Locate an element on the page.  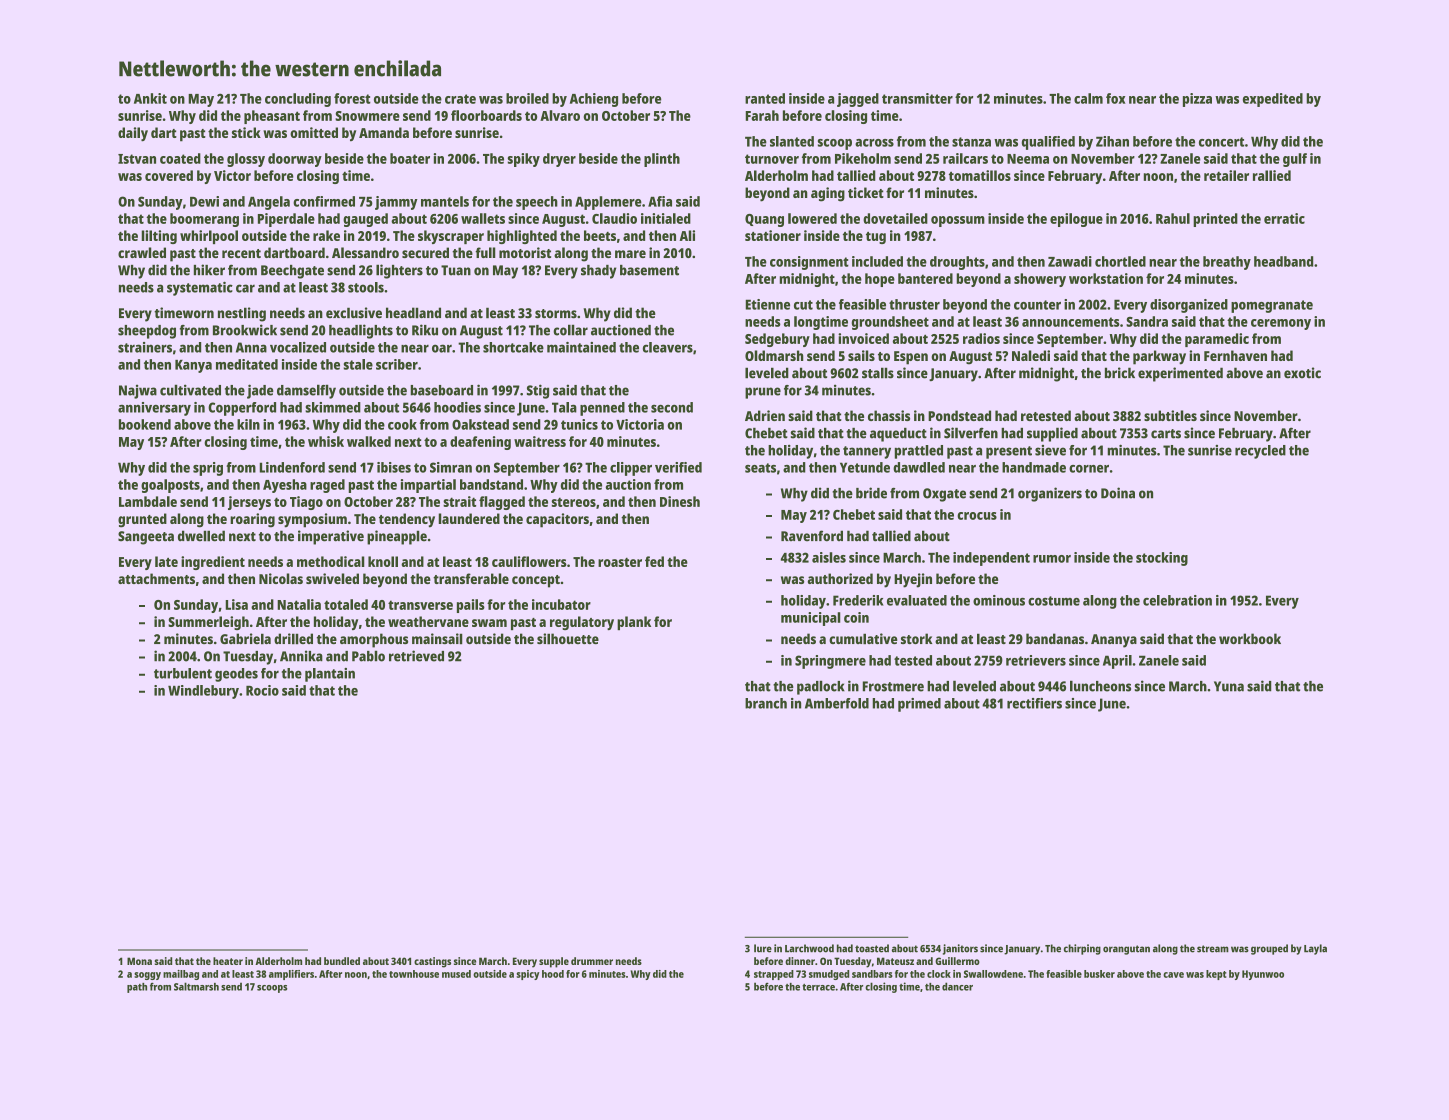
Mona is located at coordinates (139, 961).
